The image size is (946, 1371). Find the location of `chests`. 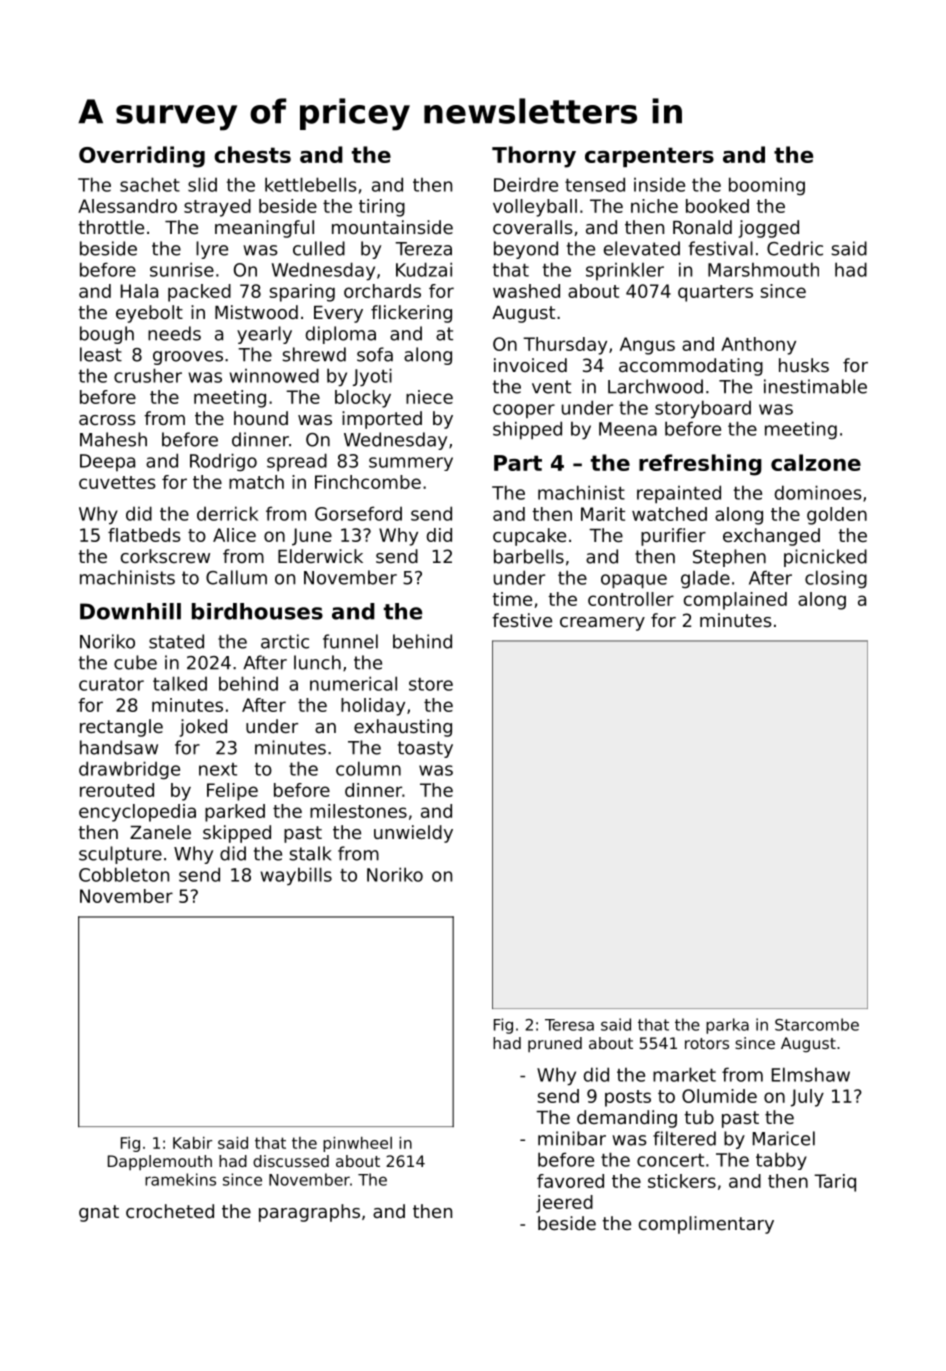

chests is located at coordinates (252, 154).
